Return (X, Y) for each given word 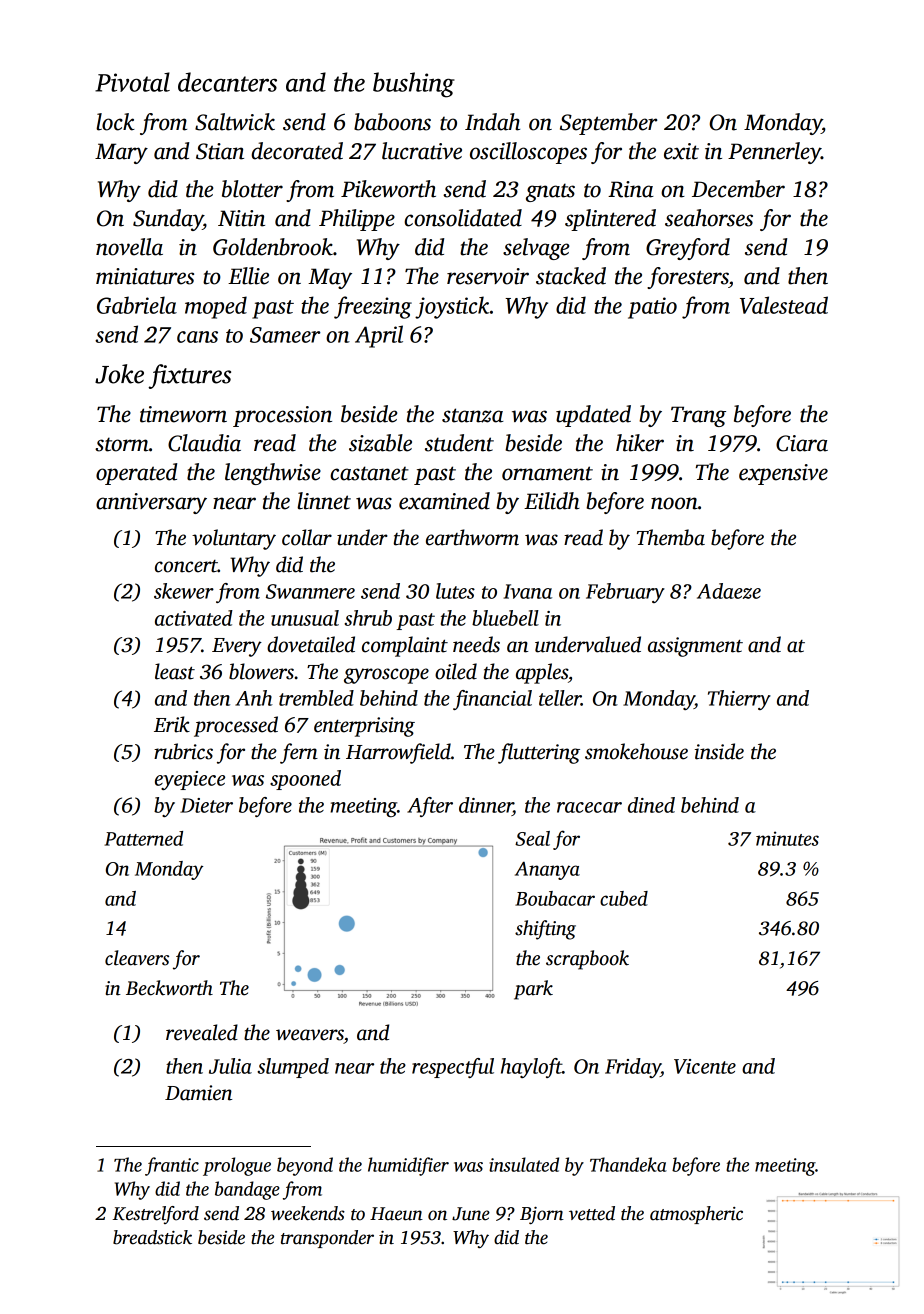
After (430, 807)
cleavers (137, 958)
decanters (227, 82)
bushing (414, 85)
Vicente (705, 1066)
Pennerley (774, 153)
